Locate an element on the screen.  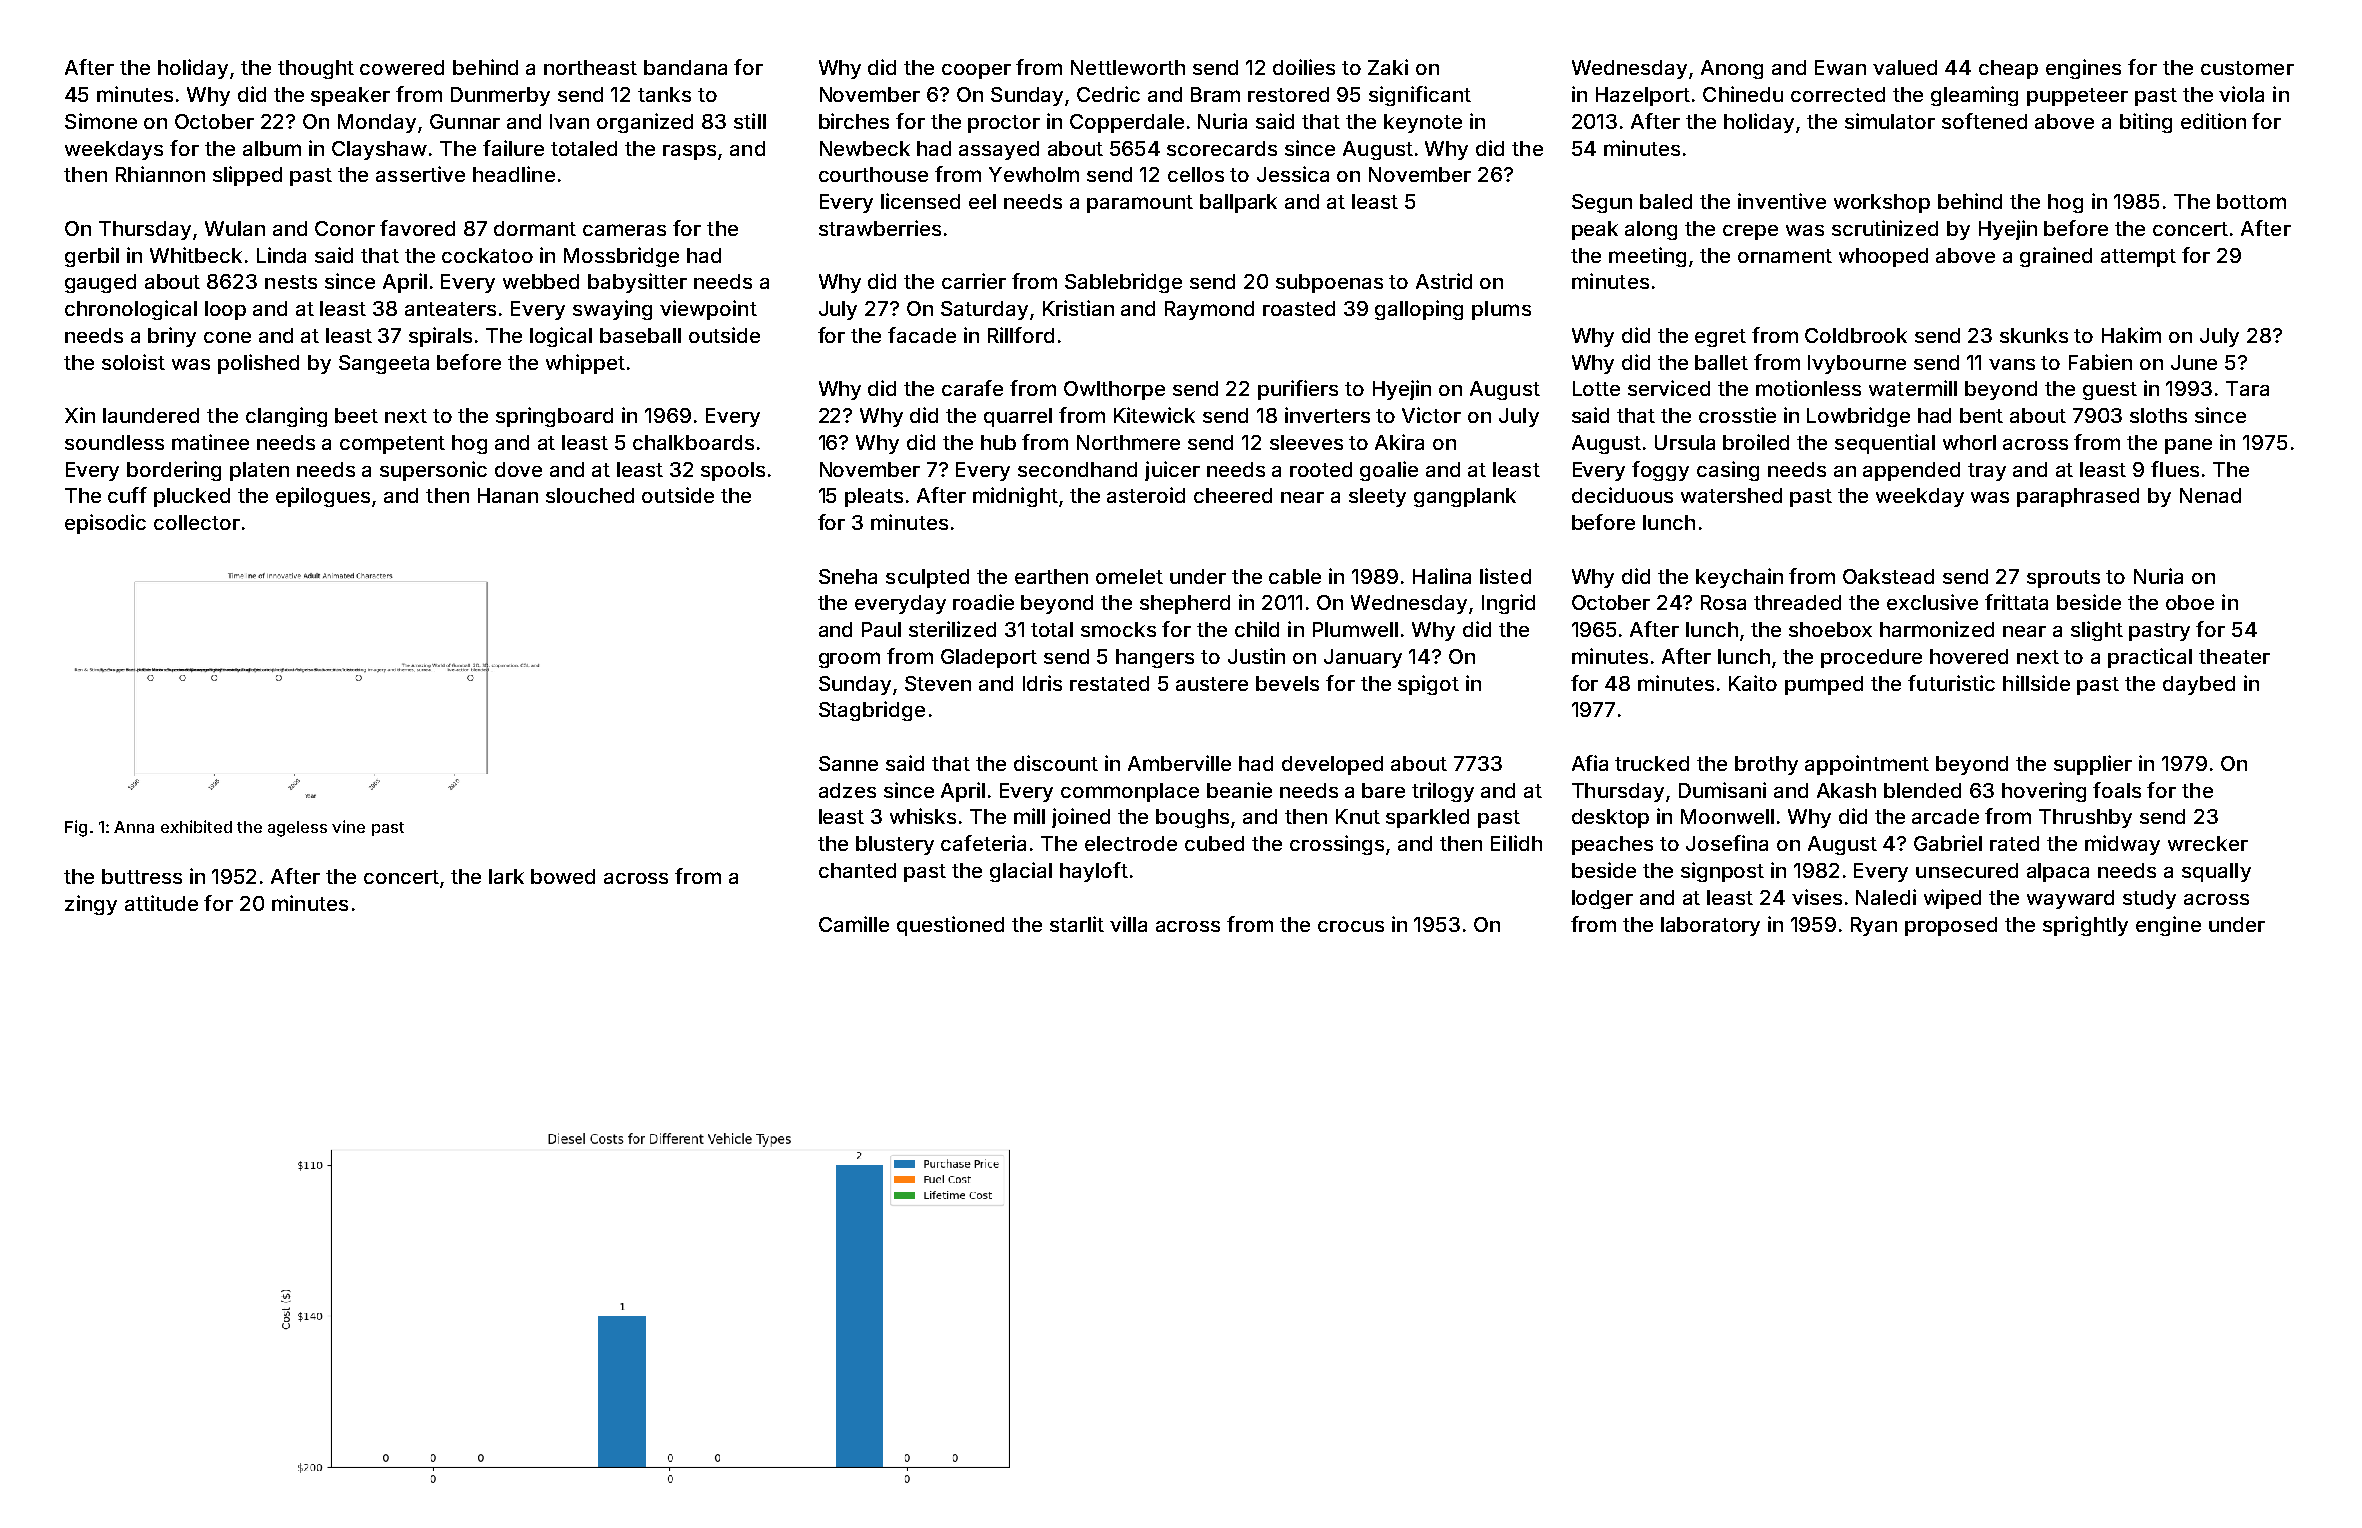
Hanan is located at coordinates (508, 495).
